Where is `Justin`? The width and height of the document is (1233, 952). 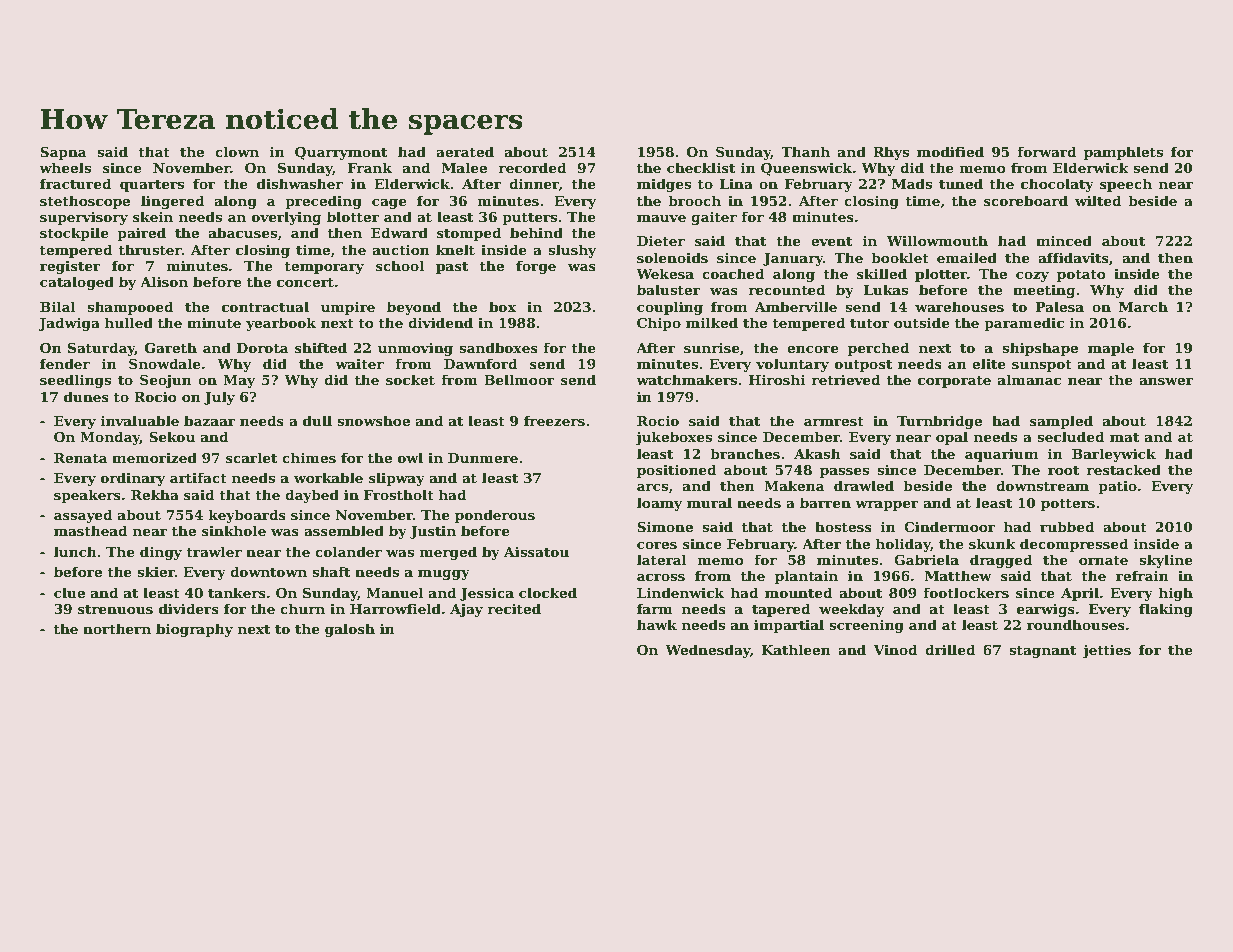 Justin is located at coordinates (433, 532).
